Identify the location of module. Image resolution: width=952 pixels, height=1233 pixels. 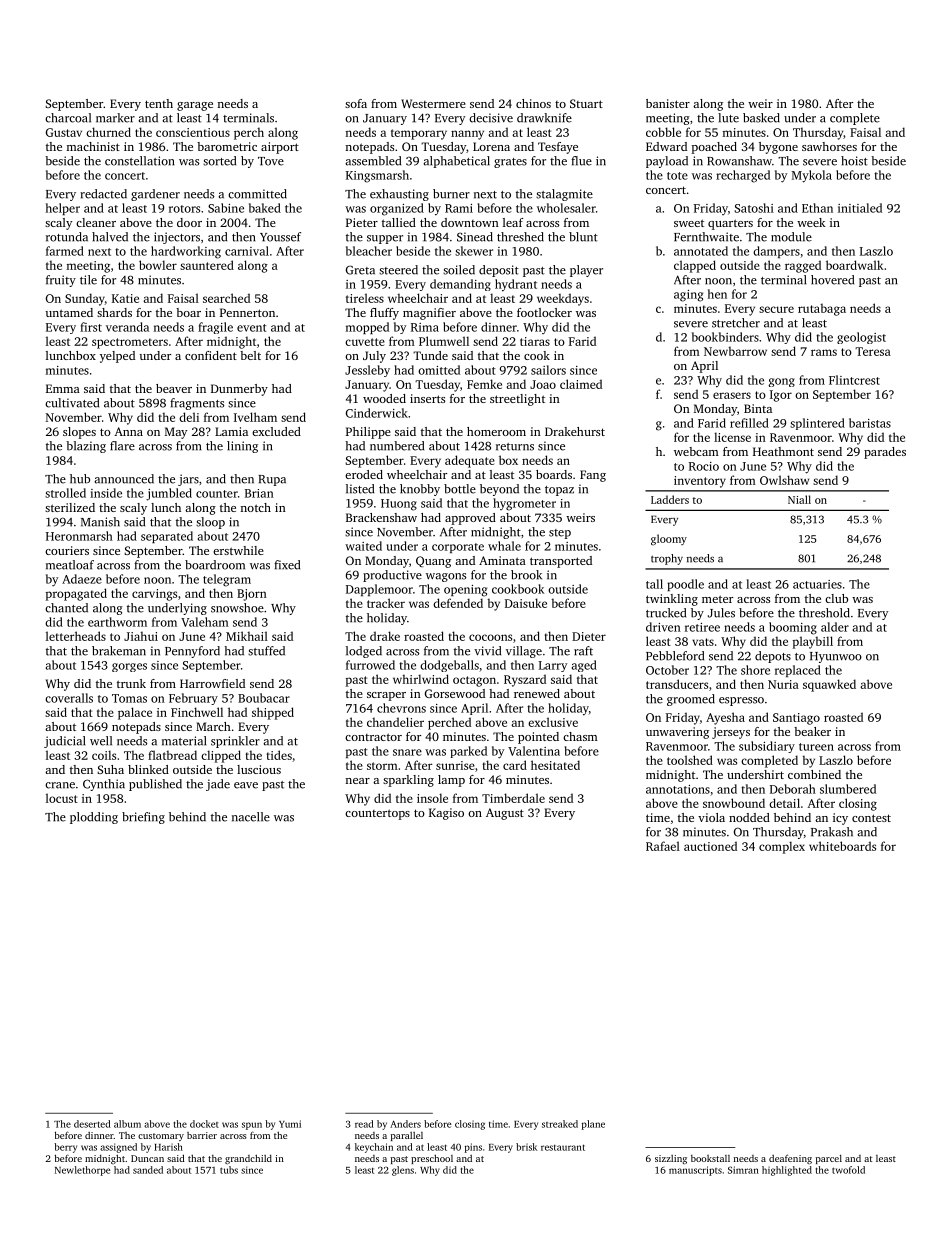
(791, 237).
